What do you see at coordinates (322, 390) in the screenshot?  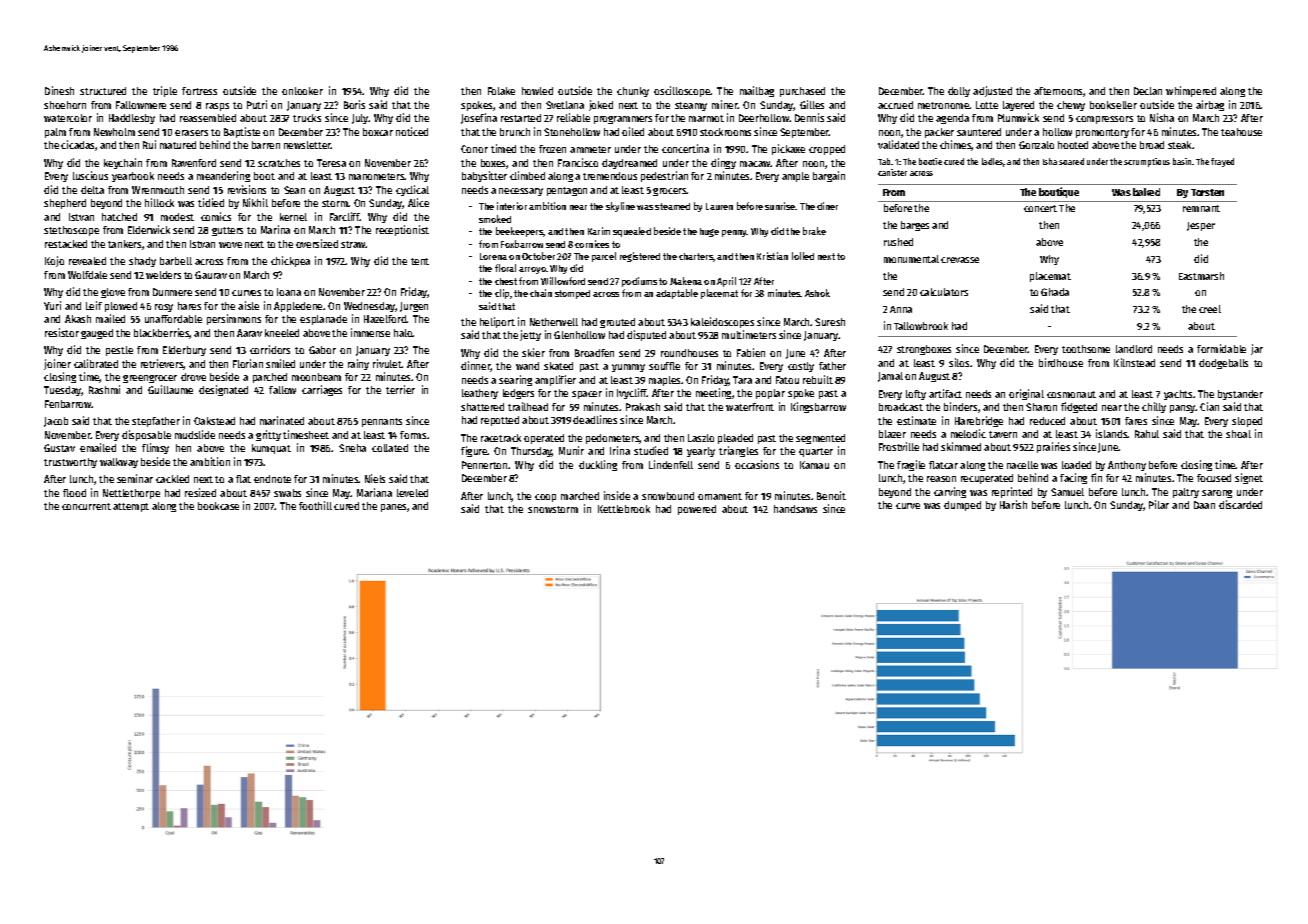 I see `carriages` at bounding box center [322, 390].
